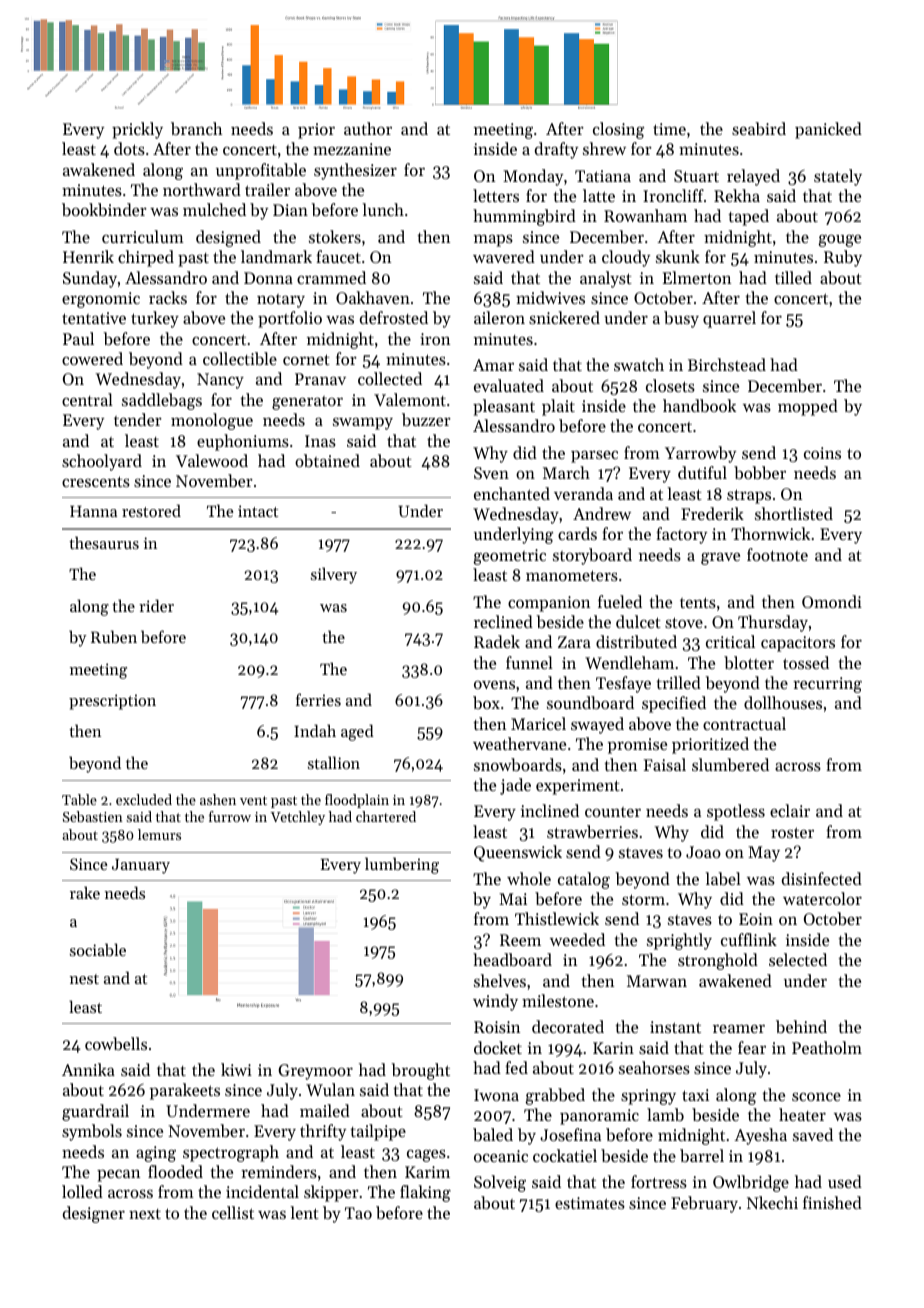 Image resolution: width=924 pixels, height=1308 pixels. Describe the element at coordinates (520, 940) in the image. I see `Reem` at that location.
